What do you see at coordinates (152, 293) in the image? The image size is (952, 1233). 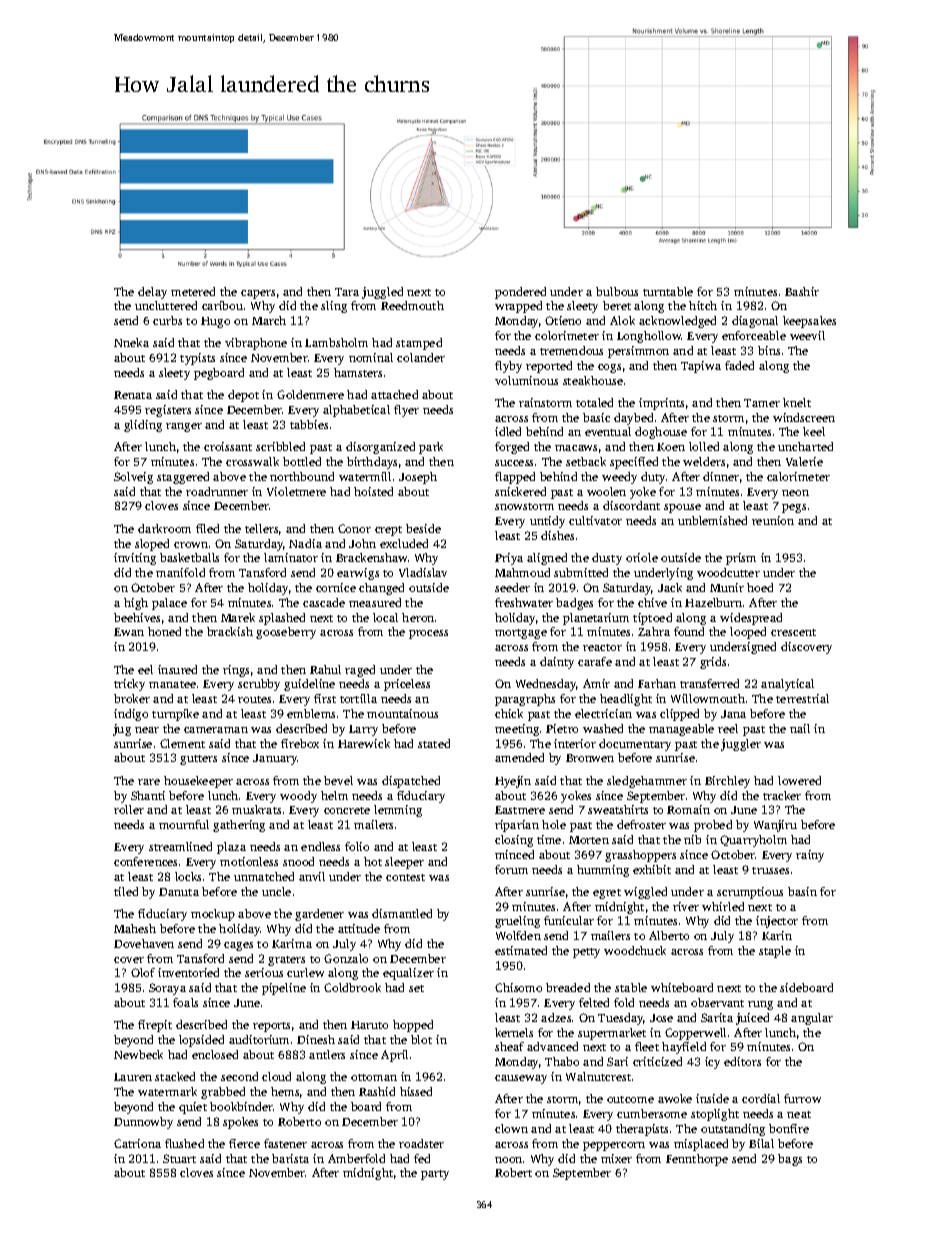 I see `delay` at bounding box center [152, 293].
